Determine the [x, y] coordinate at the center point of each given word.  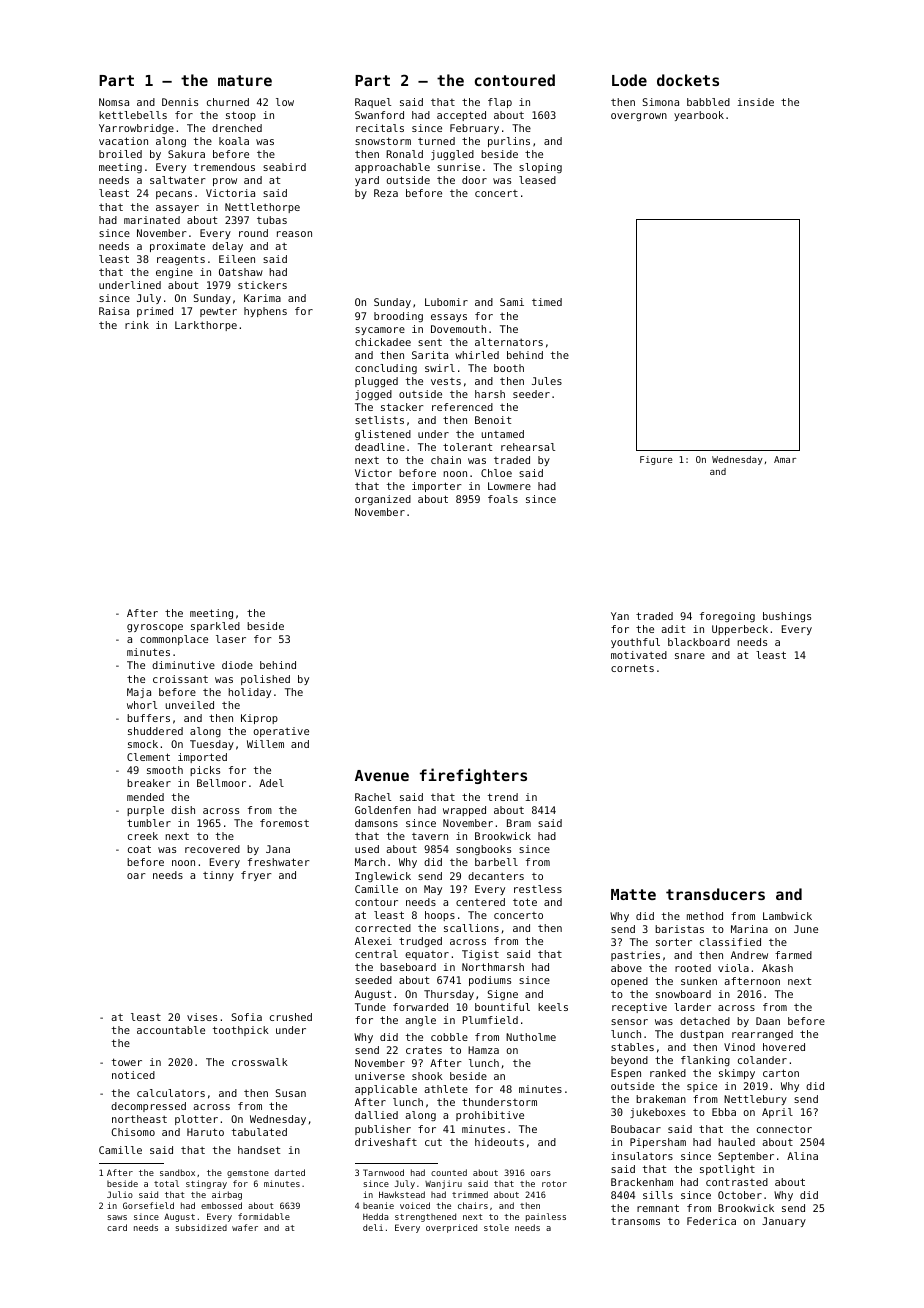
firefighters [473, 776]
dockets [688, 80]
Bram [519, 823]
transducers [715, 894]
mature [245, 80]
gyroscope [155, 628]
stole [496, 1227]
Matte [633, 894]
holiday [249, 693]
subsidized [201, 1227]
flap [500, 103]
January [784, 1222]
